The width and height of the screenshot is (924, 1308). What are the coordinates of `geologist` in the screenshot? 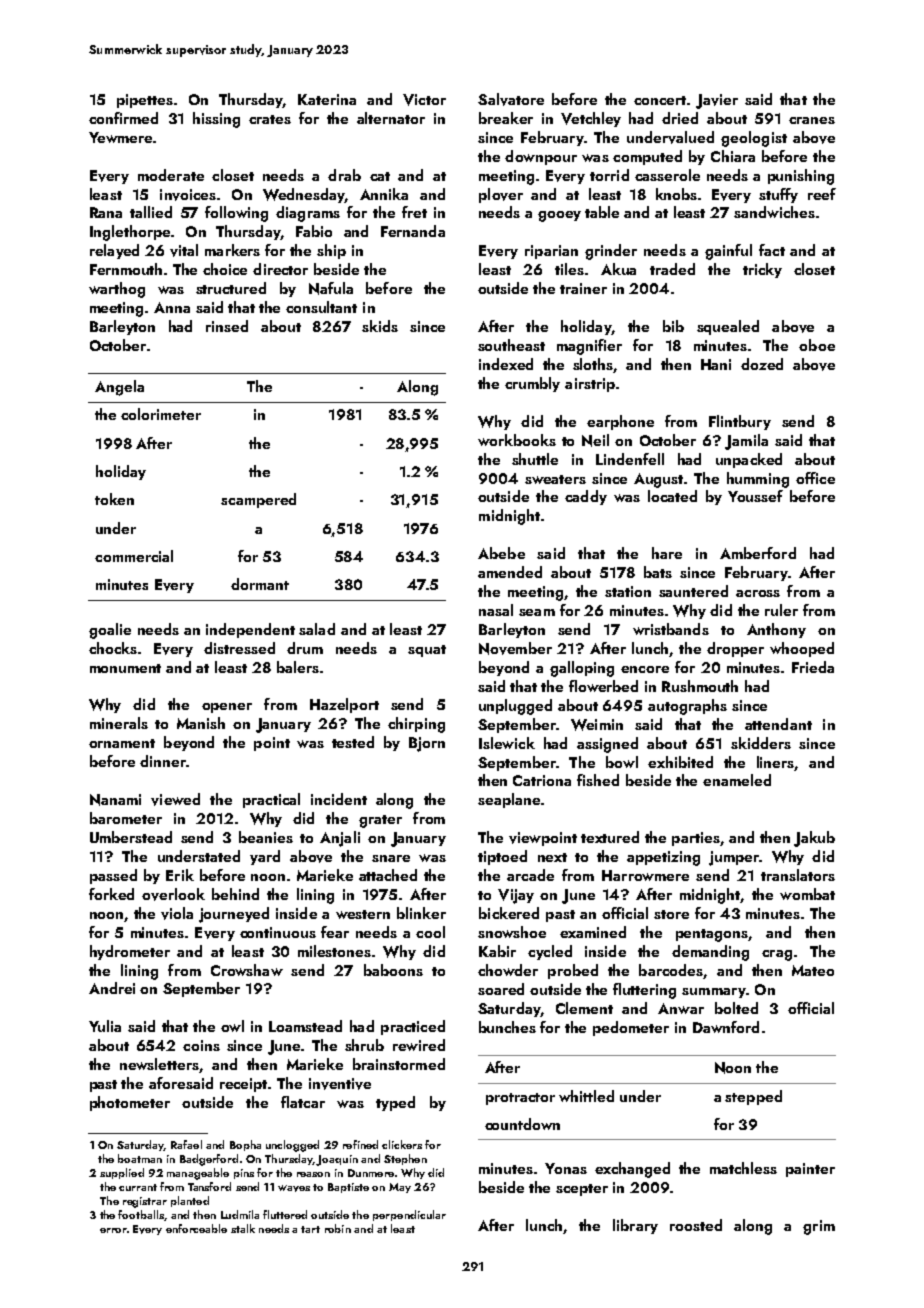 It's located at (754, 139).
